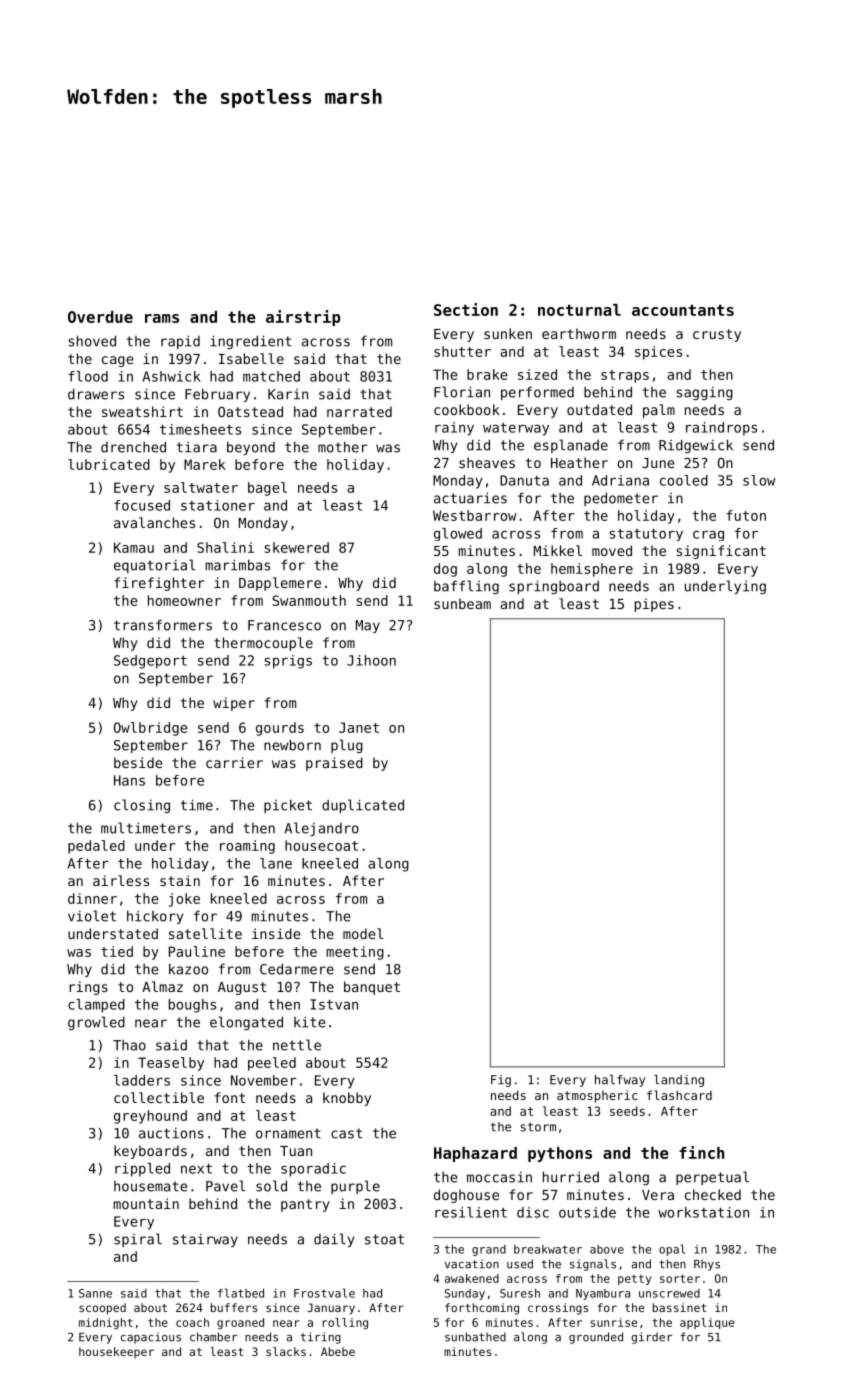  What do you see at coordinates (297, 547) in the screenshot?
I see `skewered` at bounding box center [297, 547].
